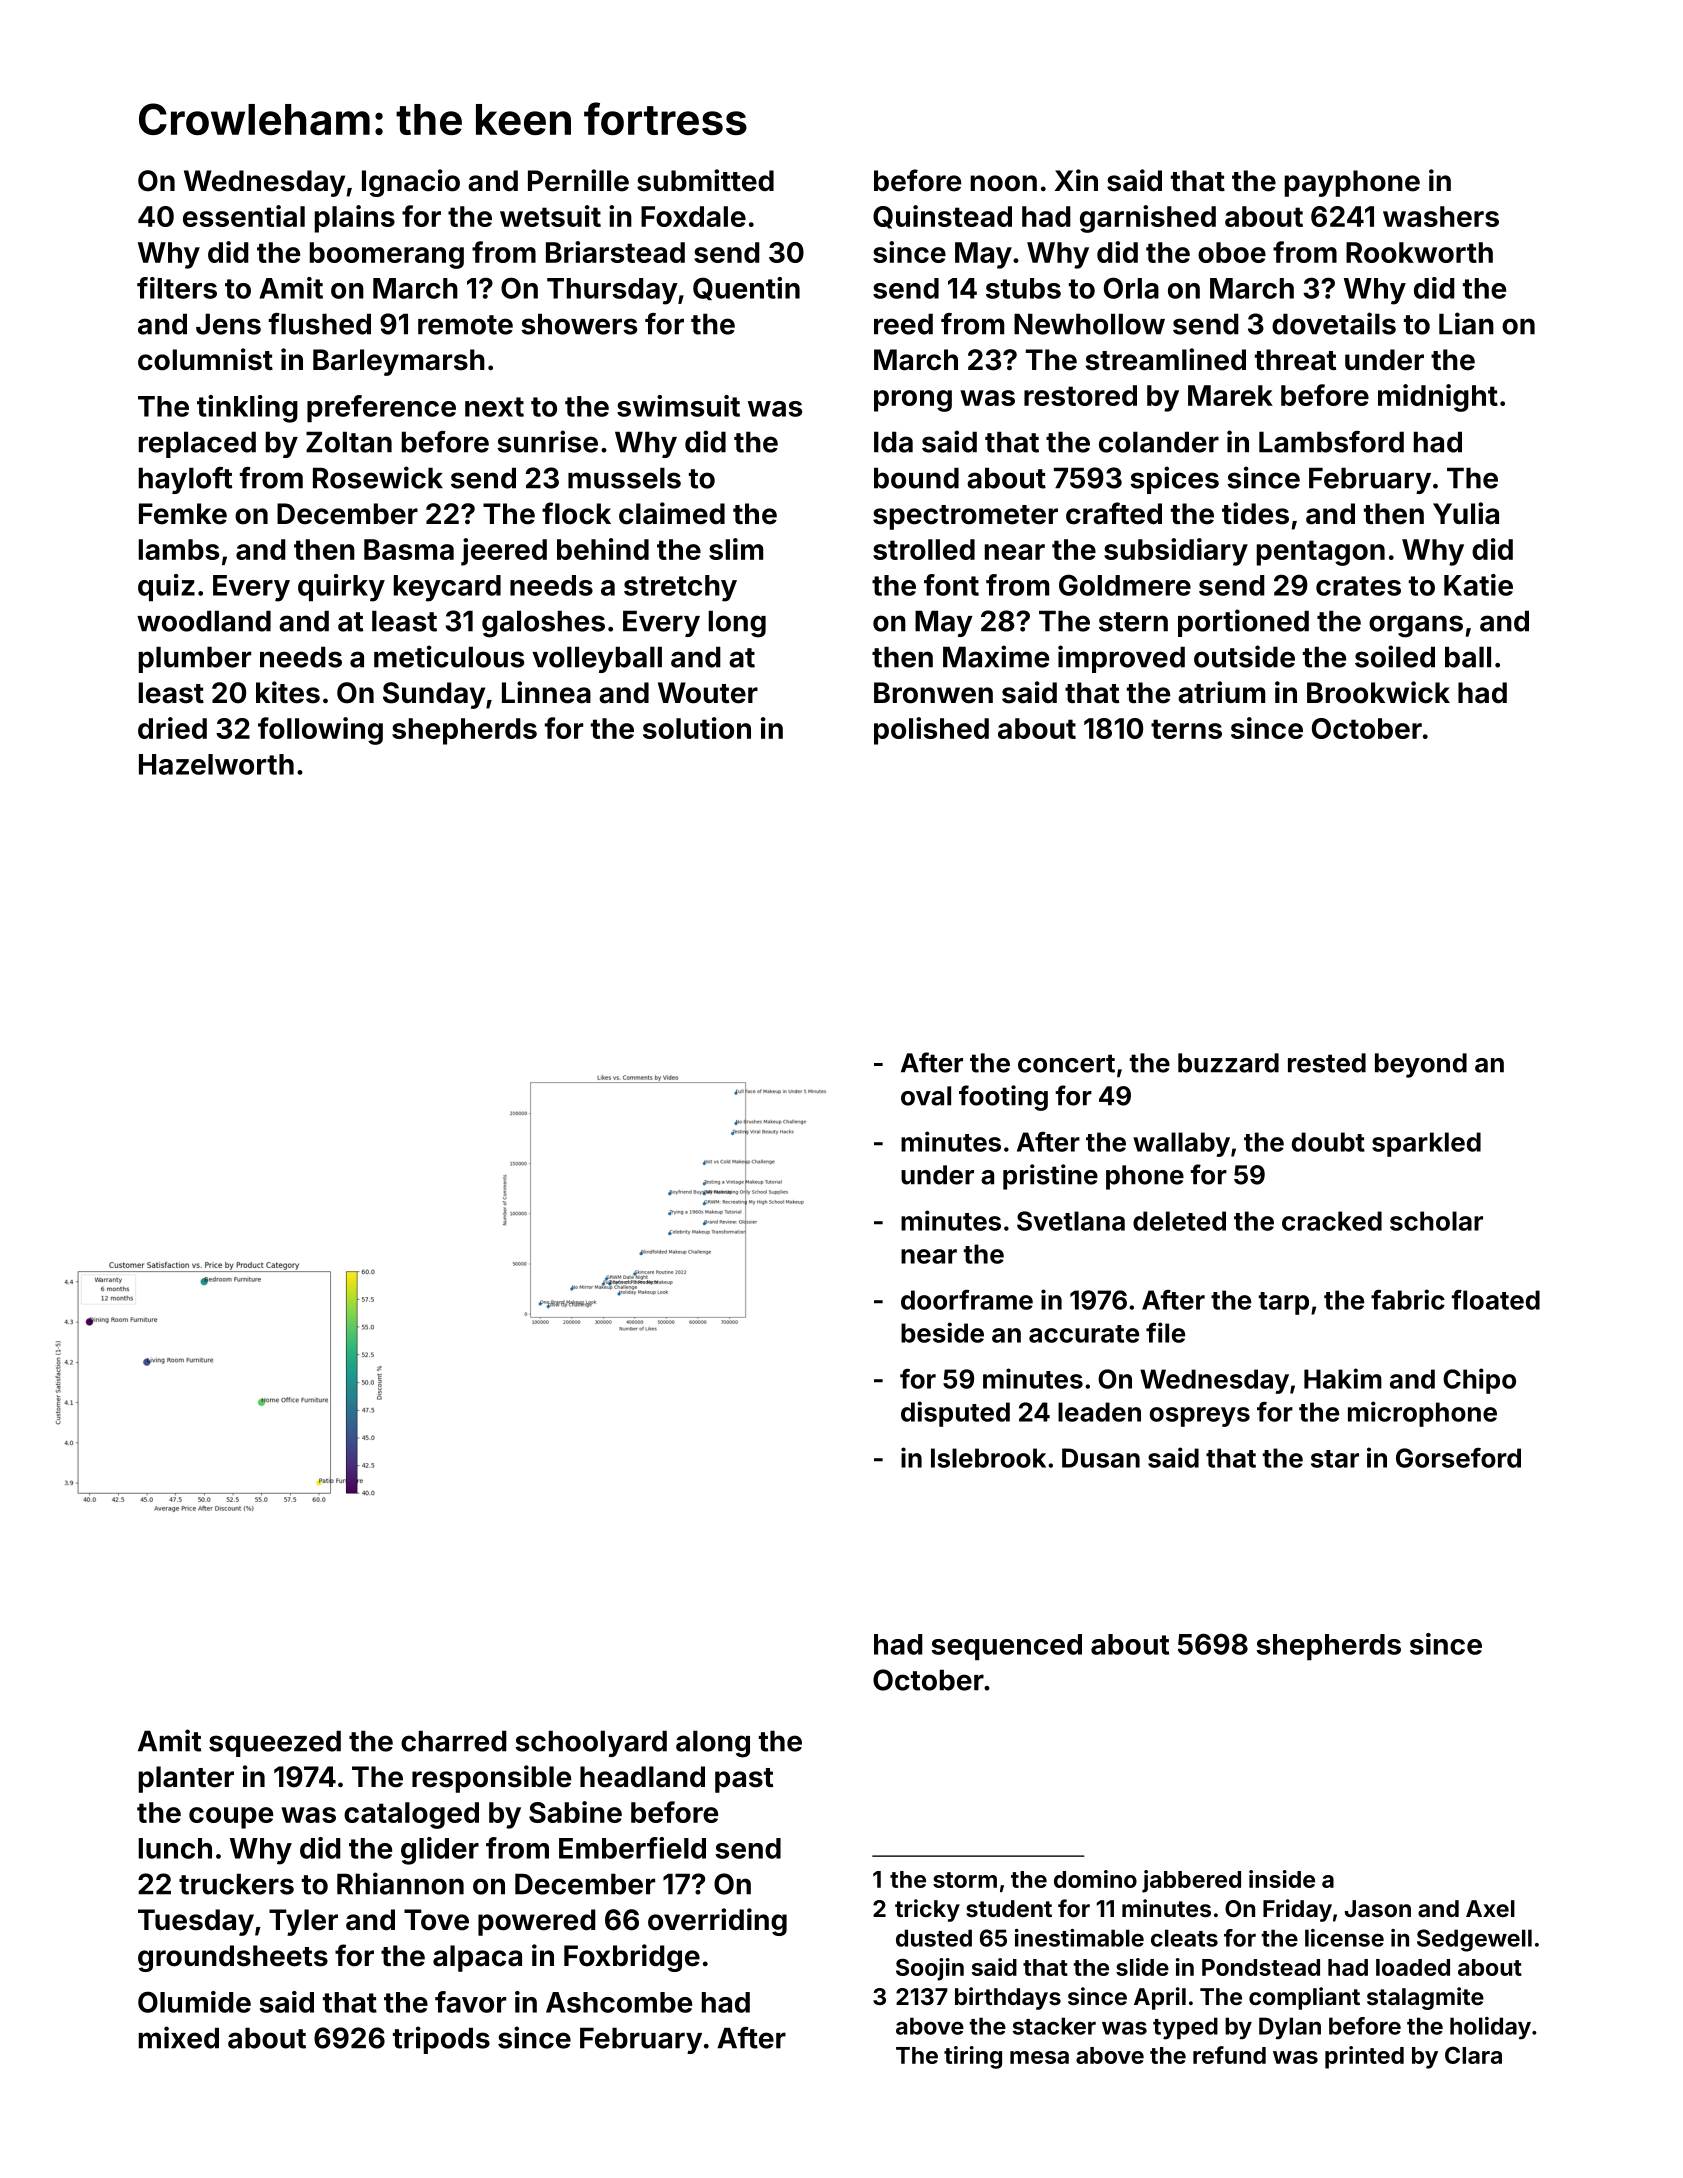  Describe the element at coordinates (1458, 1458) in the screenshot. I see `Gorseford` at that location.
